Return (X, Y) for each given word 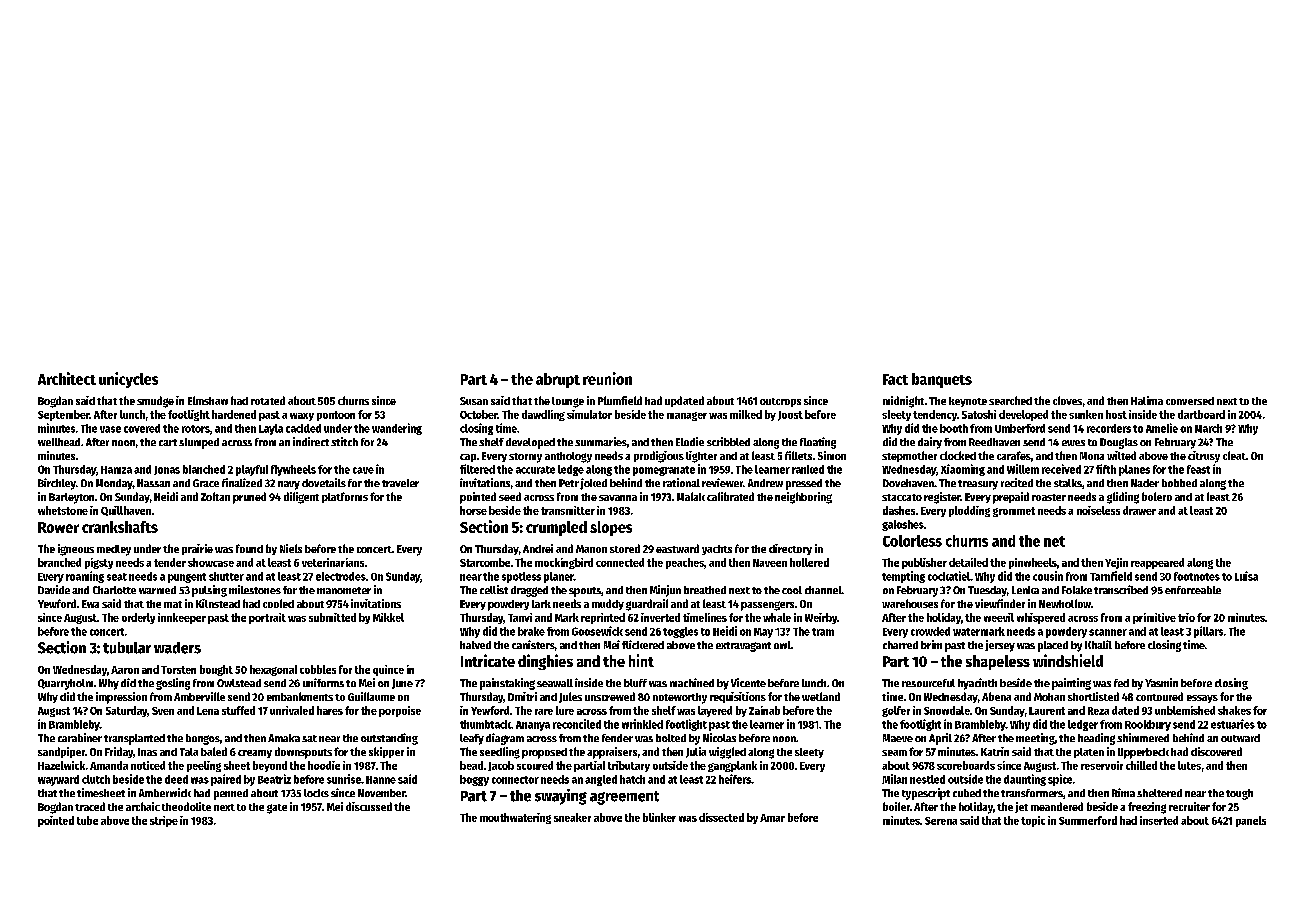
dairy (930, 443)
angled (601, 780)
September (64, 415)
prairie (197, 549)
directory (790, 549)
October (479, 414)
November (381, 793)
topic (1033, 821)
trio (1186, 617)
